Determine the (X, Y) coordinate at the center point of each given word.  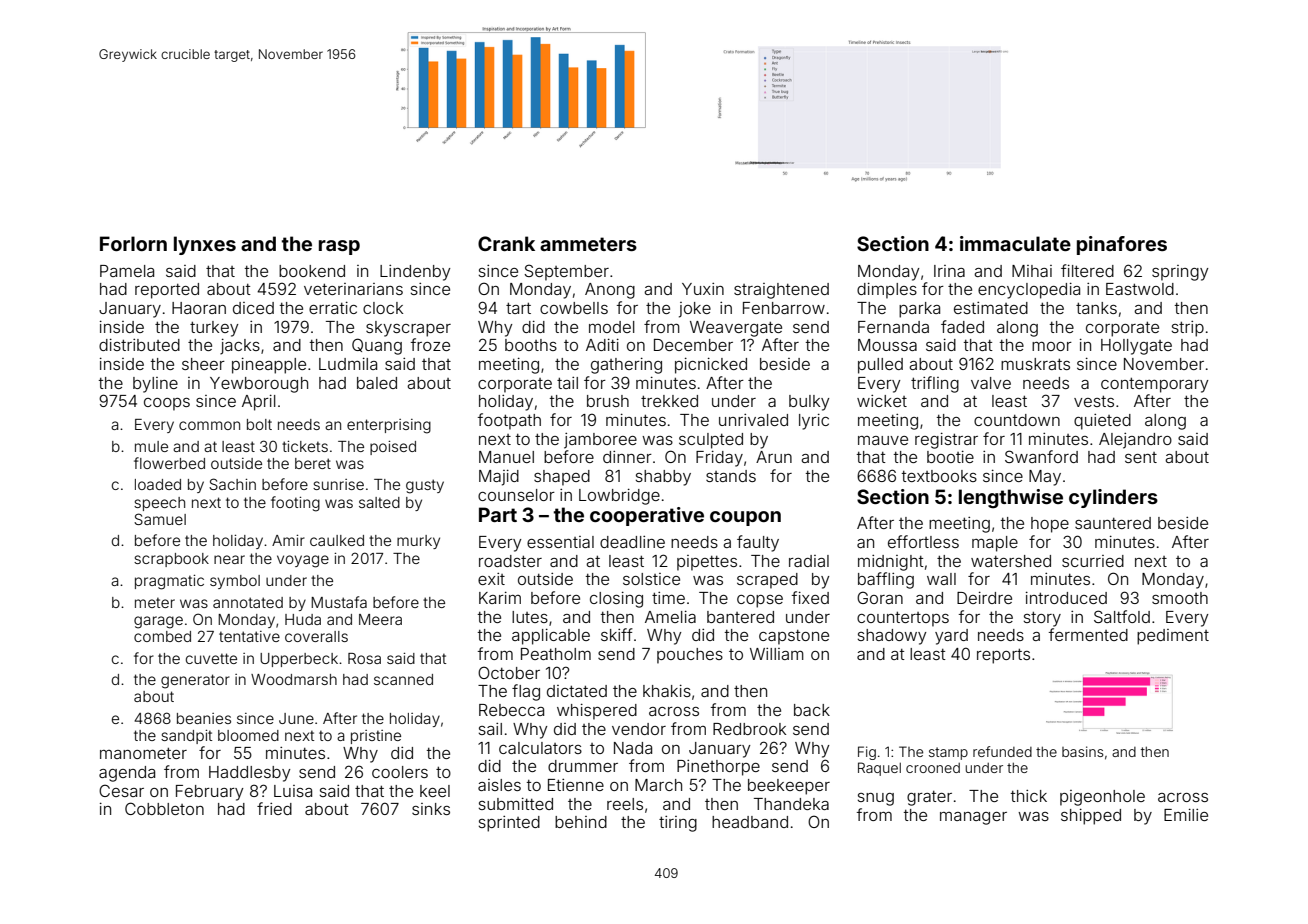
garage (158, 622)
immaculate (1015, 243)
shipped (1091, 817)
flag (526, 692)
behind (581, 822)
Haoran (199, 308)
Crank (506, 243)
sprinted (509, 824)
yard (951, 637)
